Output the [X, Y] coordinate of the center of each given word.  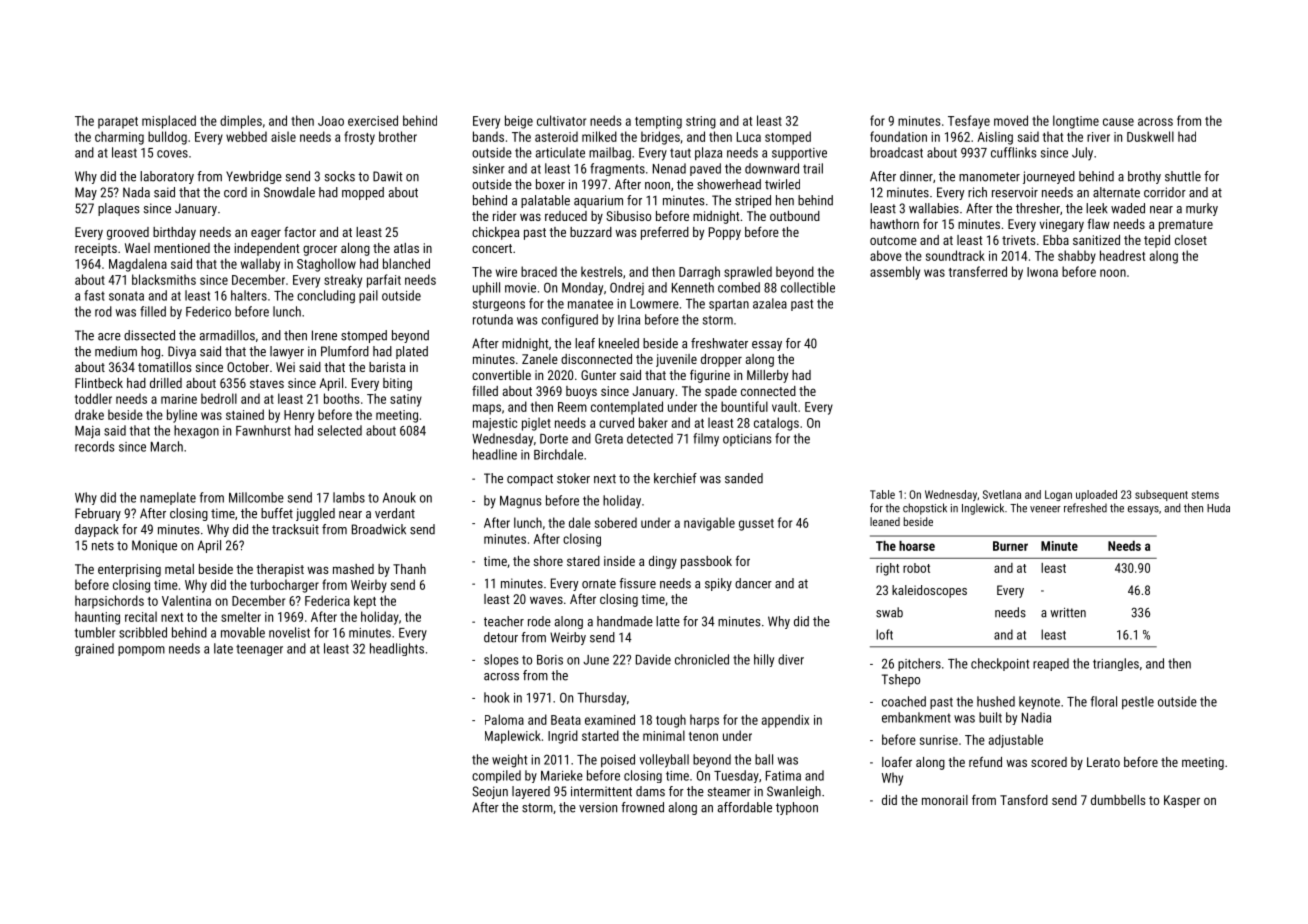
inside [619, 561]
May [86, 193]
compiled [496, 776]
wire [506, 272]
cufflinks [1014, 152]
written [1068, 612]
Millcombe [256, 497]
